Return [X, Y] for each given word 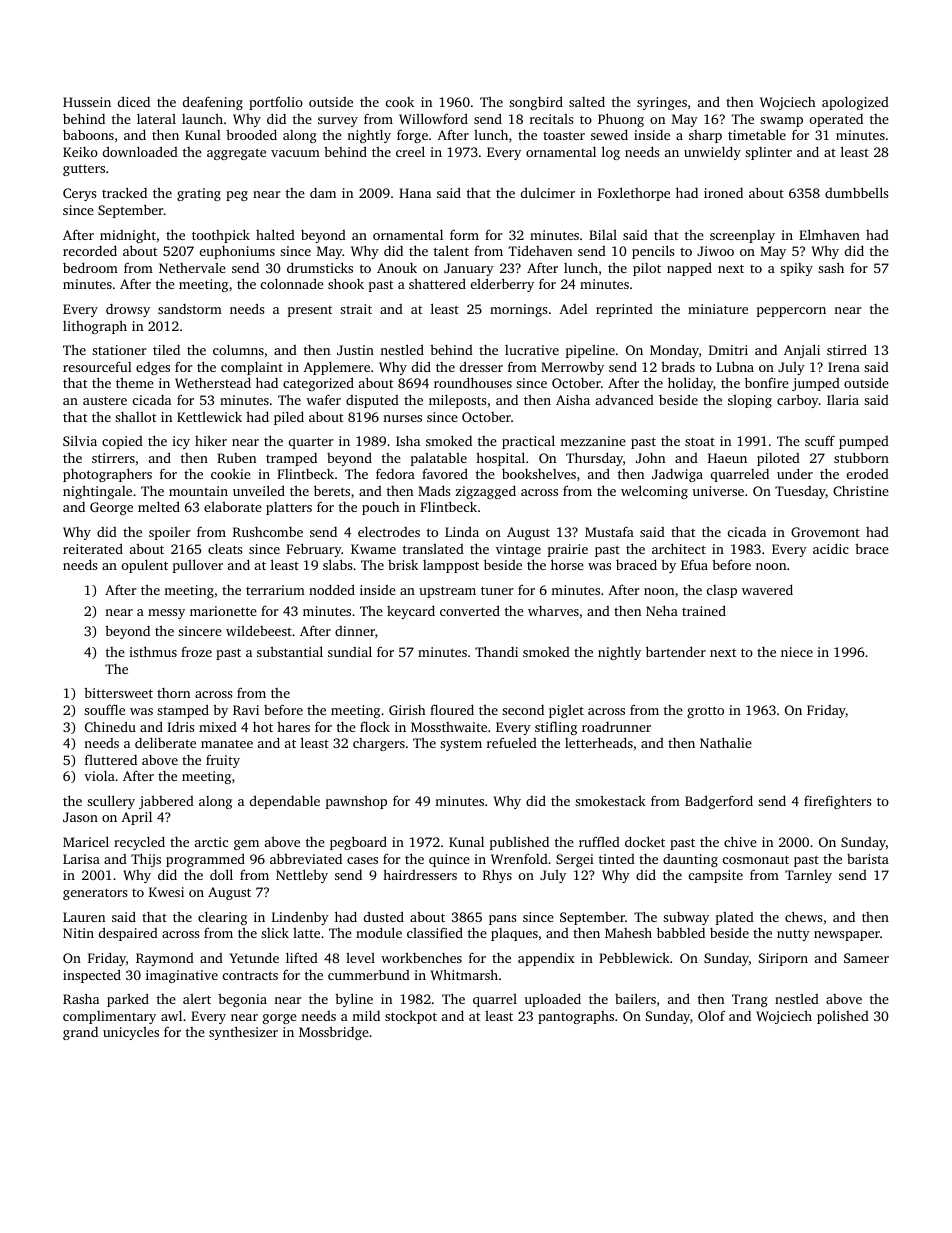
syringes [662, 103]
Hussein [87, 102]
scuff [820, 440]
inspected [92, 976]
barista [868, 859]
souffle [104, 709]
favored [445, 473]
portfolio [276, 103]
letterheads [599, 742]
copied [122, 442]
